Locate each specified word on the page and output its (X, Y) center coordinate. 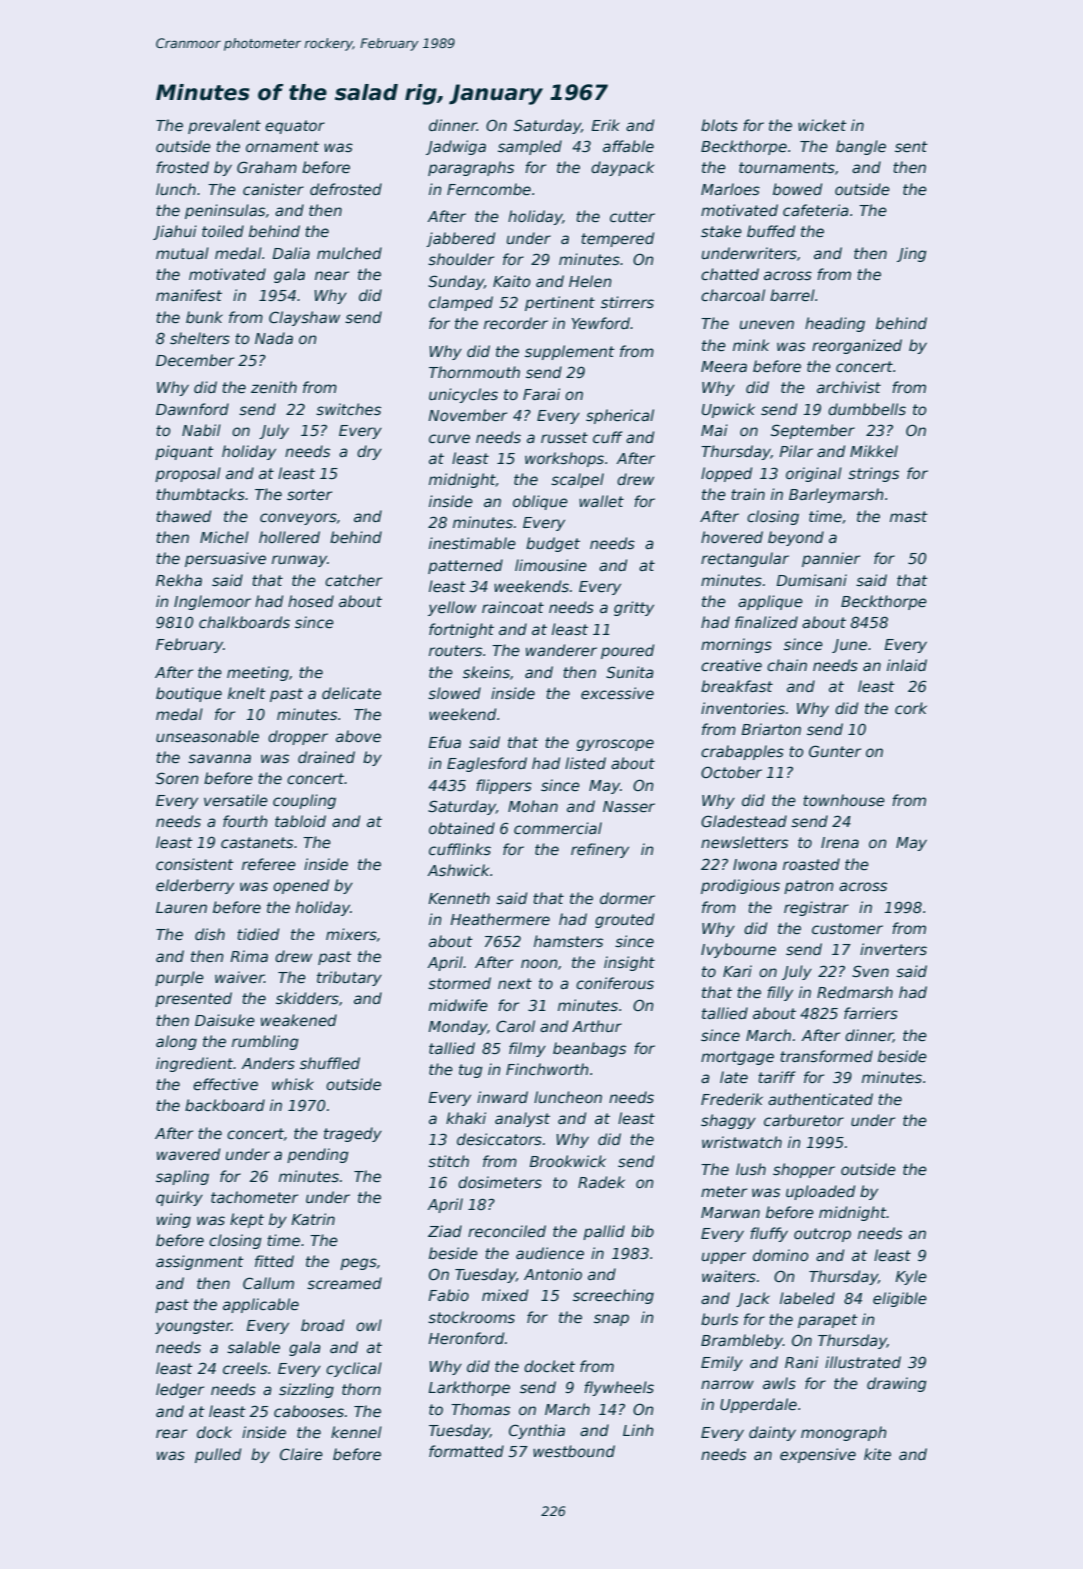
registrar (816, 908)
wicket (822, 125)
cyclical (354, 1369)
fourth (245, 821)
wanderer (561, 650)
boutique (189, 694)
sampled (530, 147)
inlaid (907, 665)
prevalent (224, 126)
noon (539, 963)
